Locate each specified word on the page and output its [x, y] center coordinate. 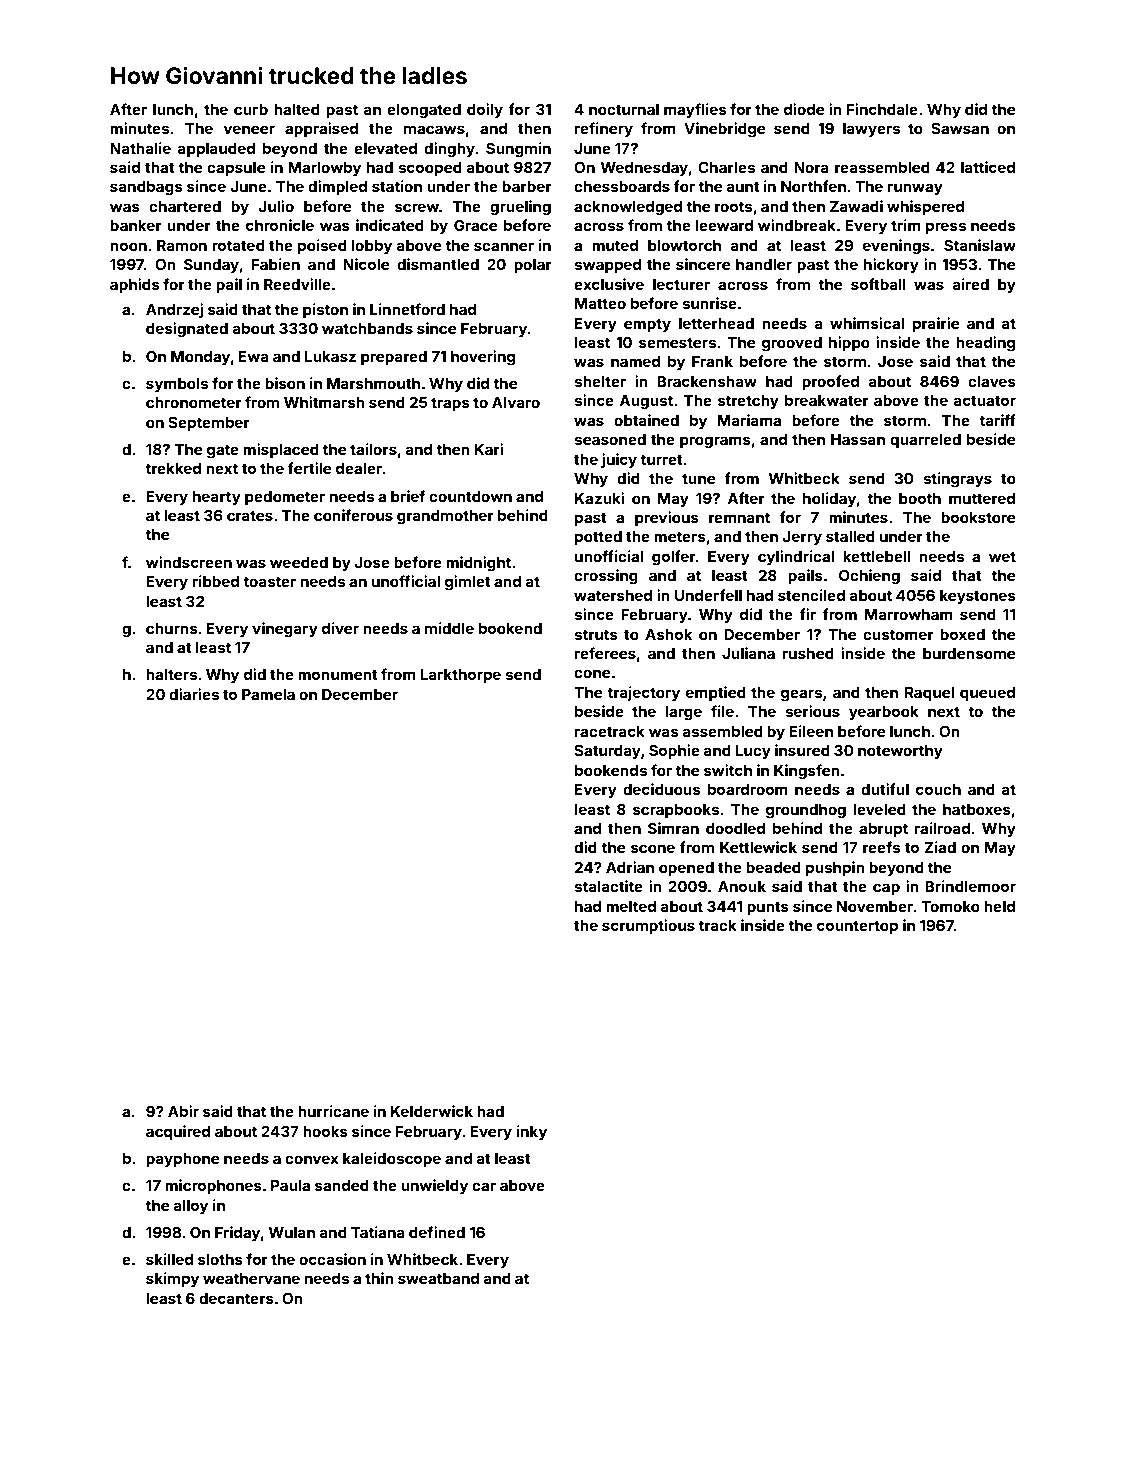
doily [485, 110]
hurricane [333, 1111]
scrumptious [648, 926]
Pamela [268, 694]
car [484, 1186]
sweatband [438, 1278]
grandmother [445, 517]
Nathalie [140, 148]
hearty [217, 498]
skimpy [172, 1279]
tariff [997, 420]
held [999, 906]
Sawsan [960, 128]
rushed [808, 653]
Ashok [668, 634]
